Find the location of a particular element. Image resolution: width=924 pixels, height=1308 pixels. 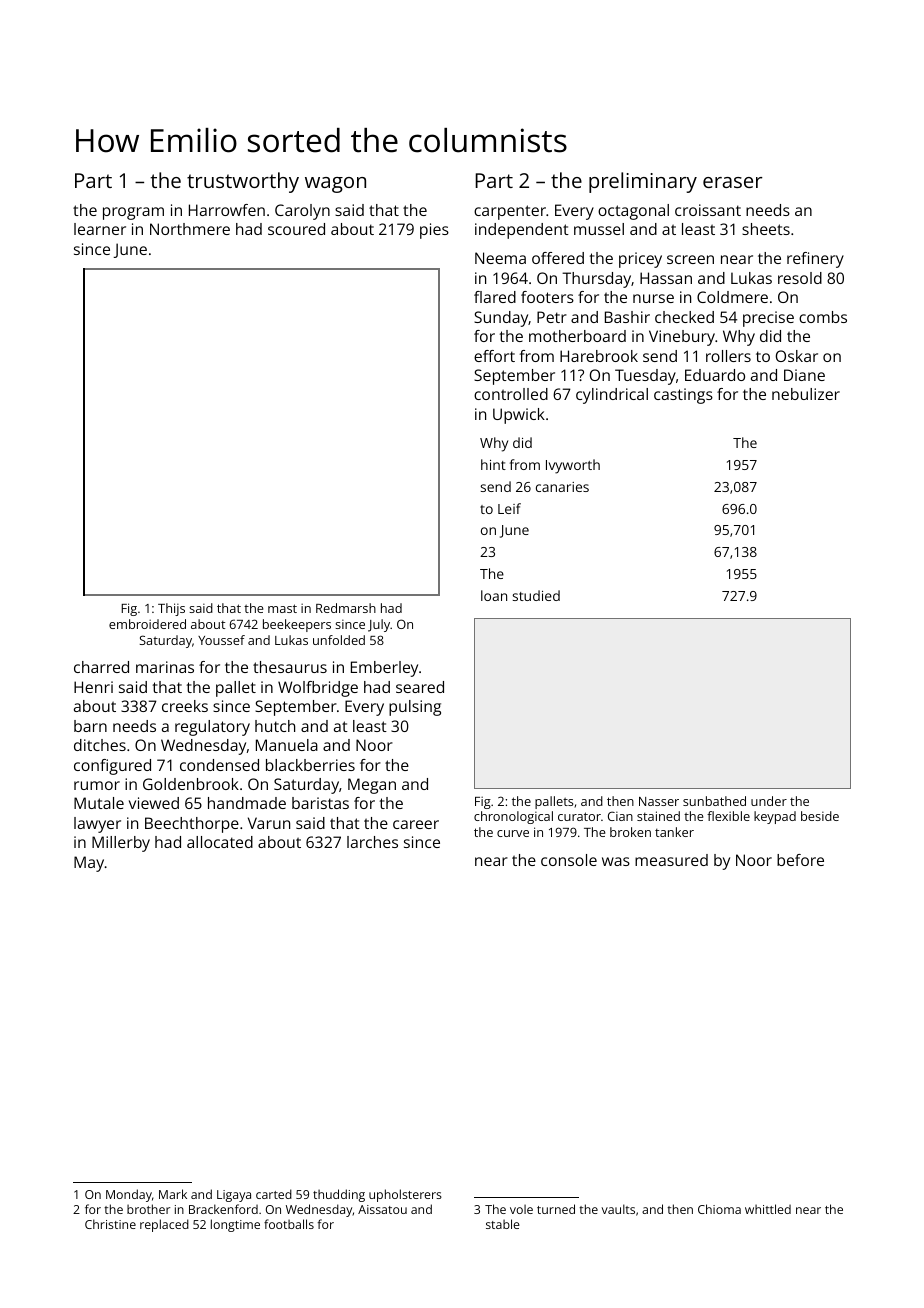

lawyer is located at coordinates (97, 825).
